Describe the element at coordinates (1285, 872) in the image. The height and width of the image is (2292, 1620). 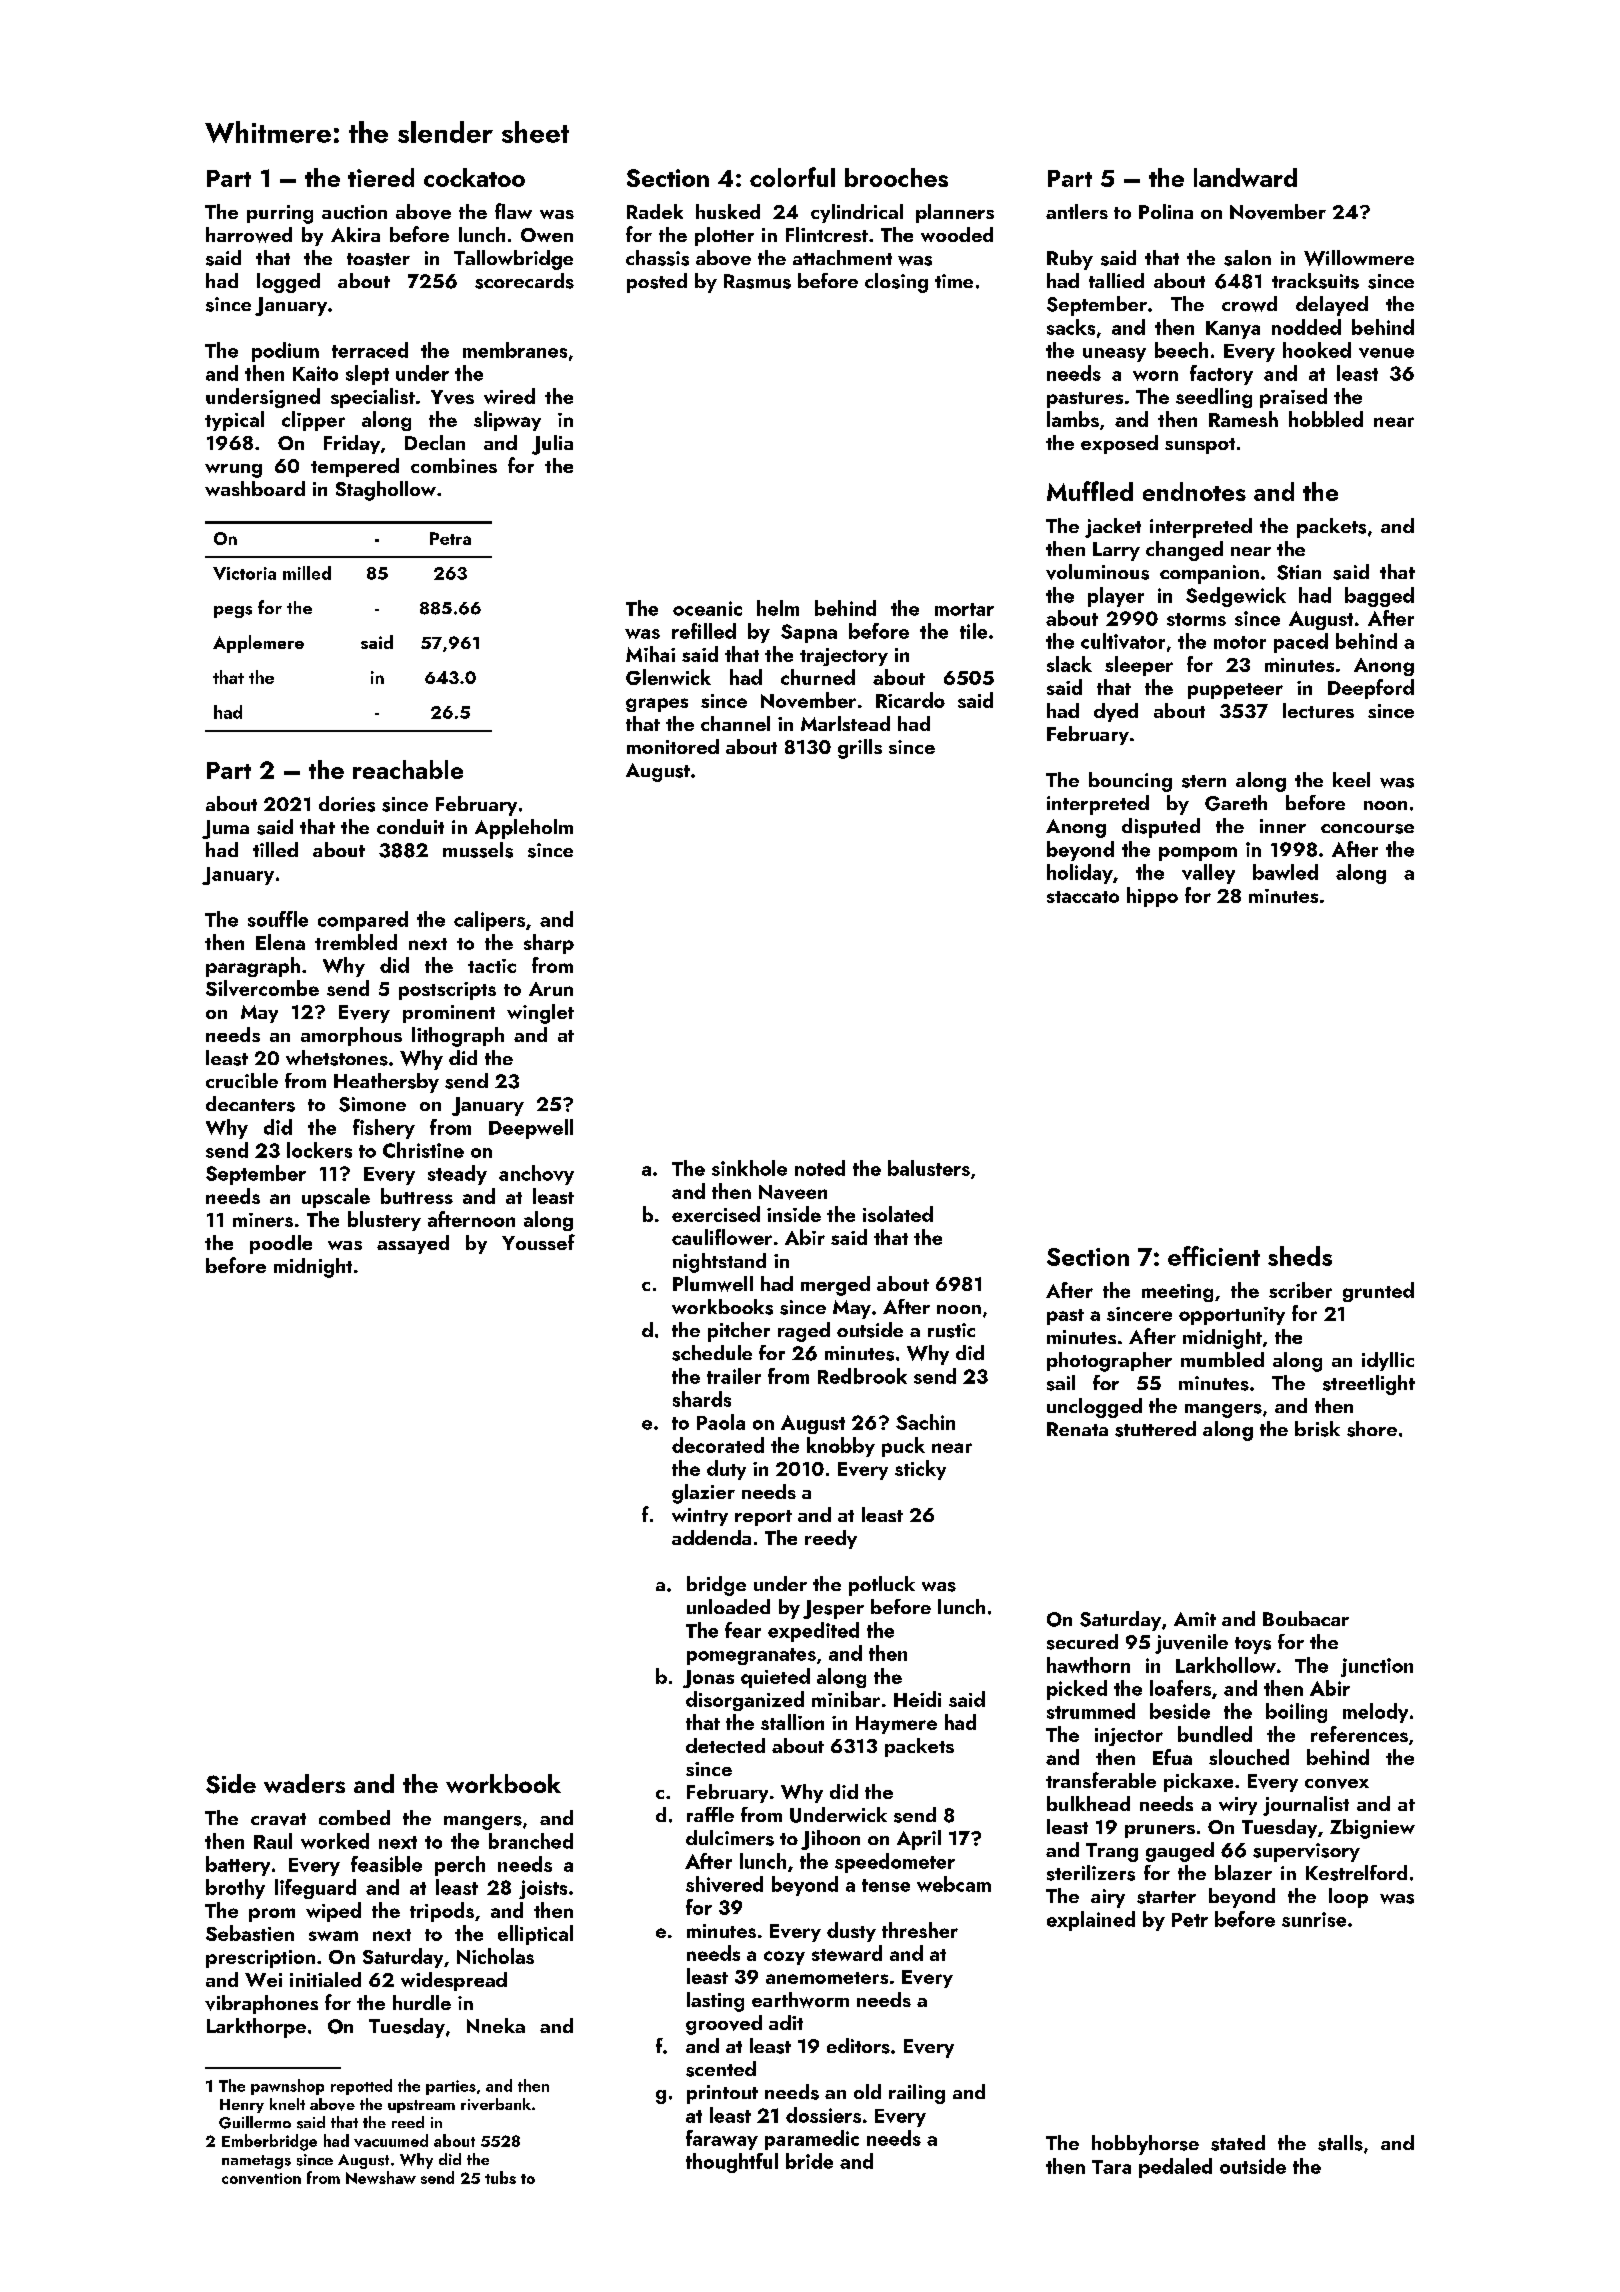
I see `bawled` at that location.
